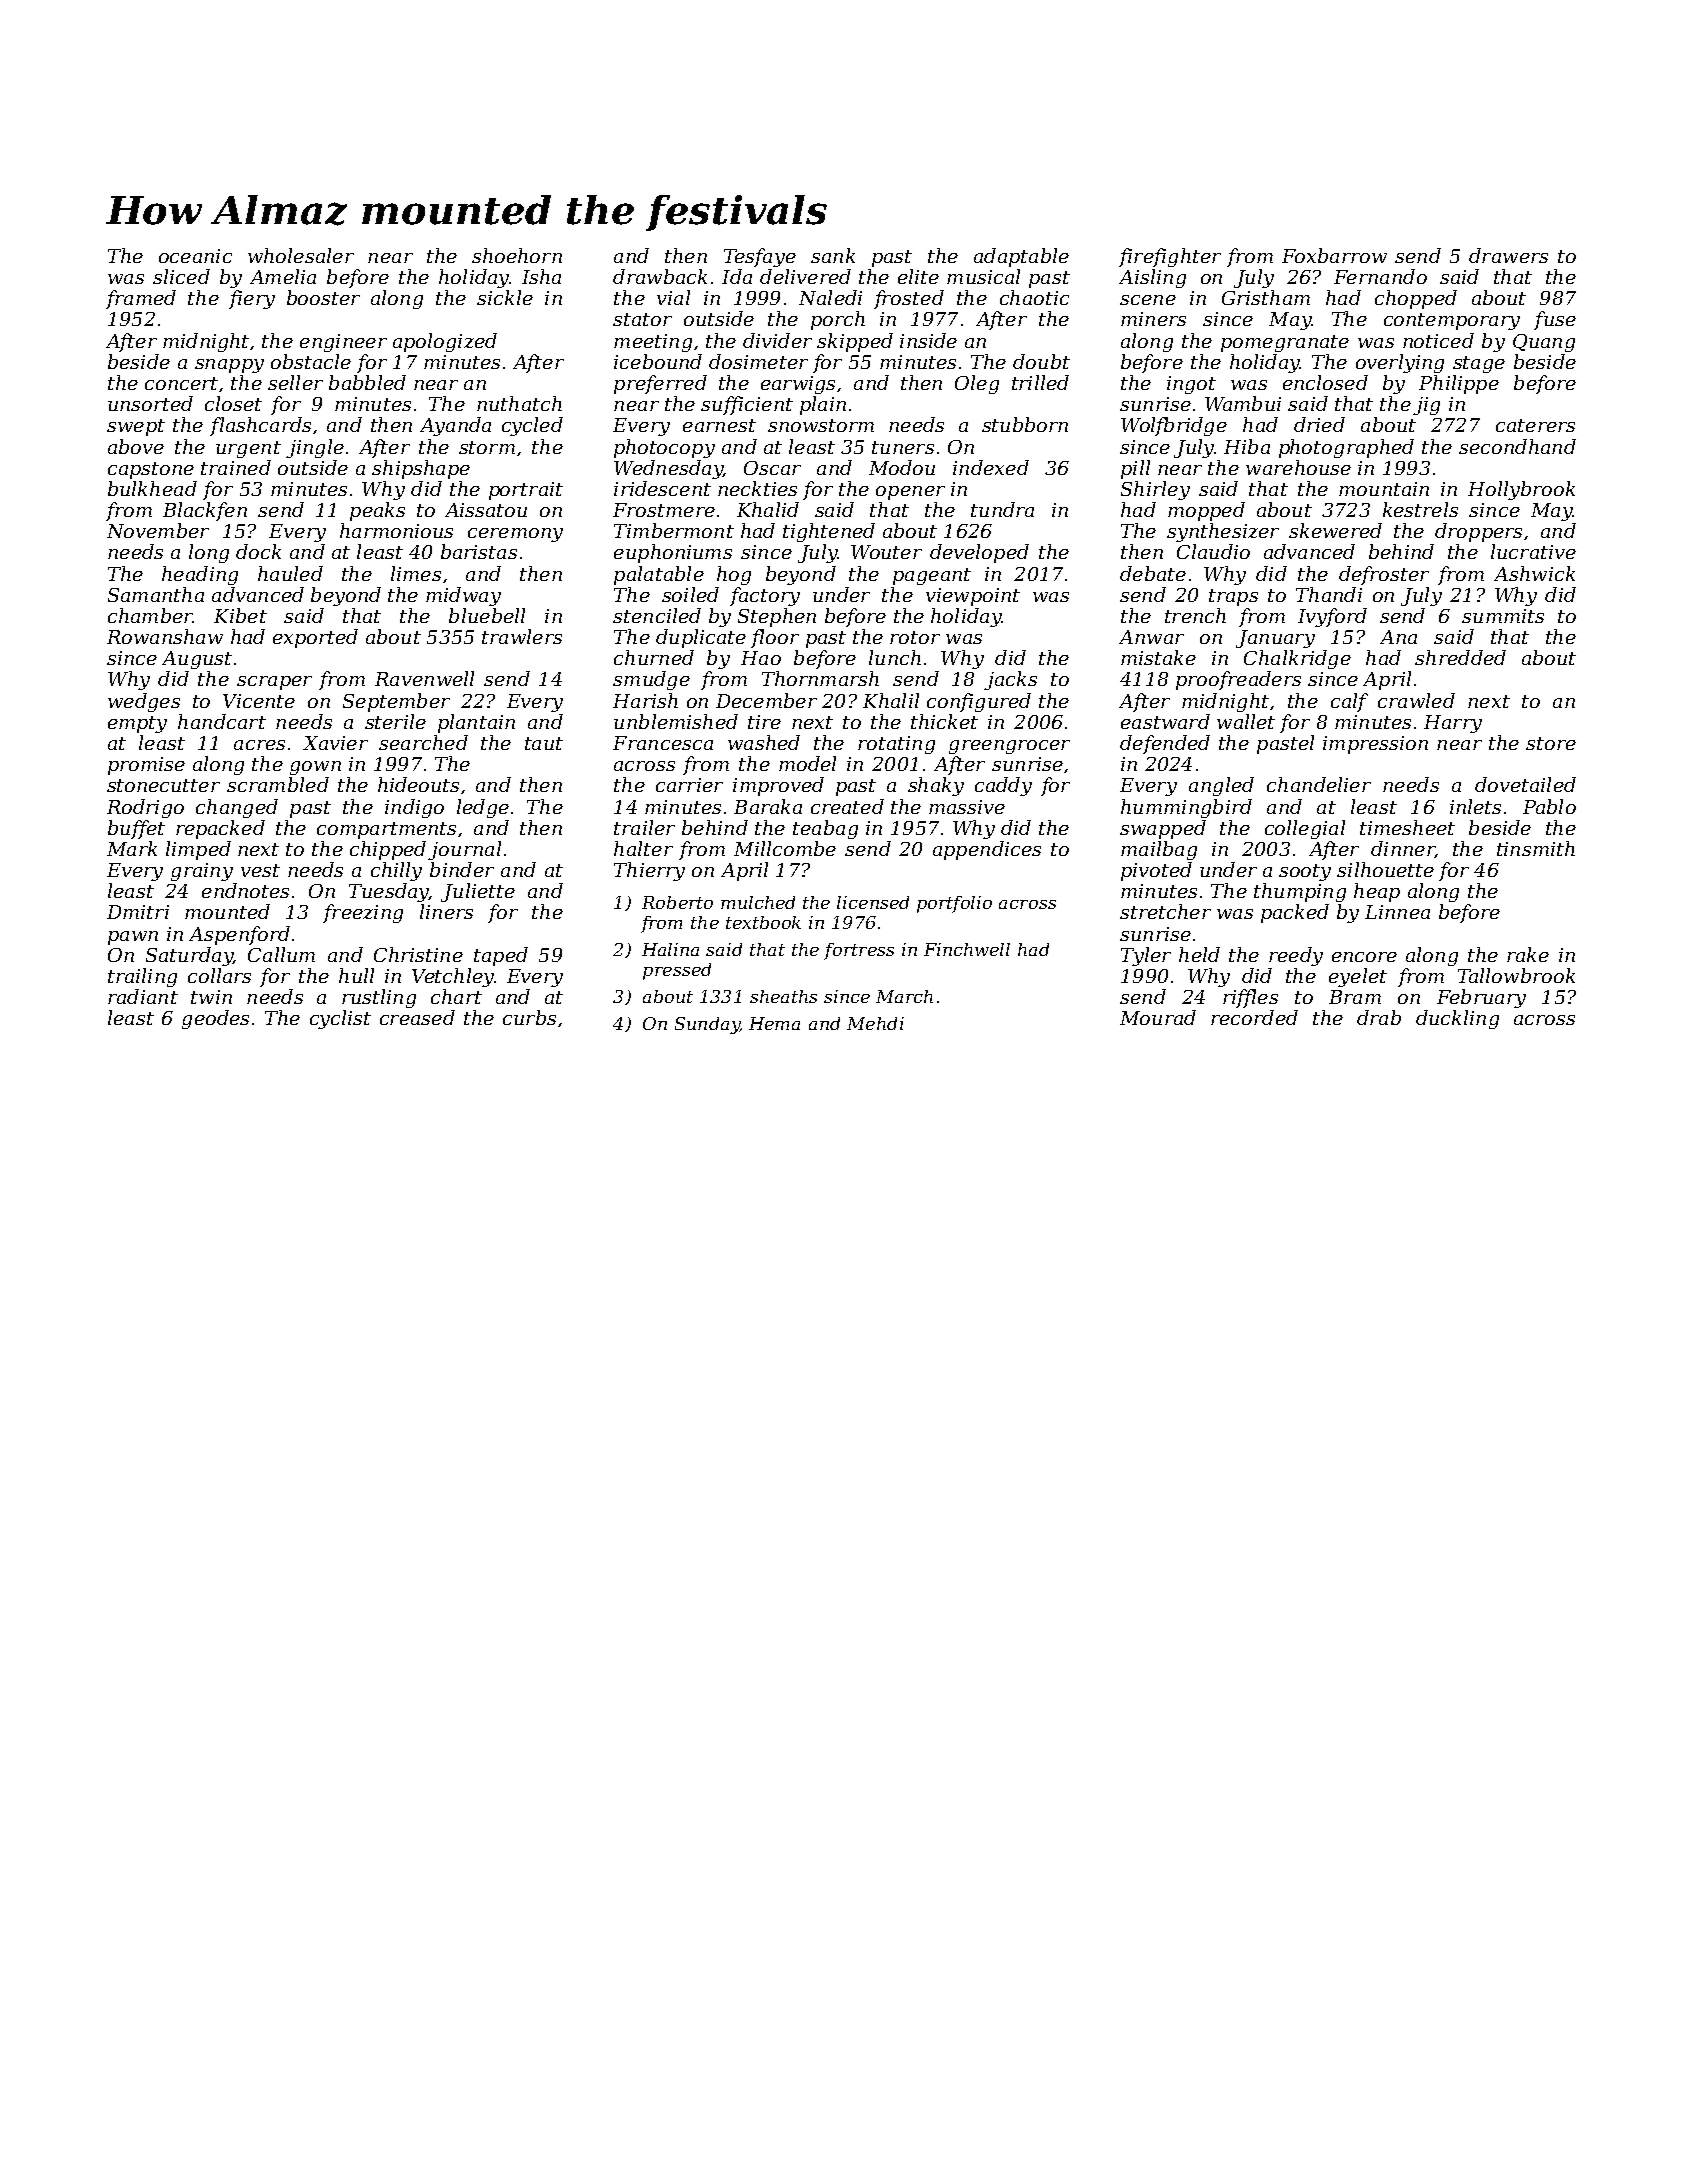 This document has width=1683, height=2178. I want to click on twin, so click(211, 997).
